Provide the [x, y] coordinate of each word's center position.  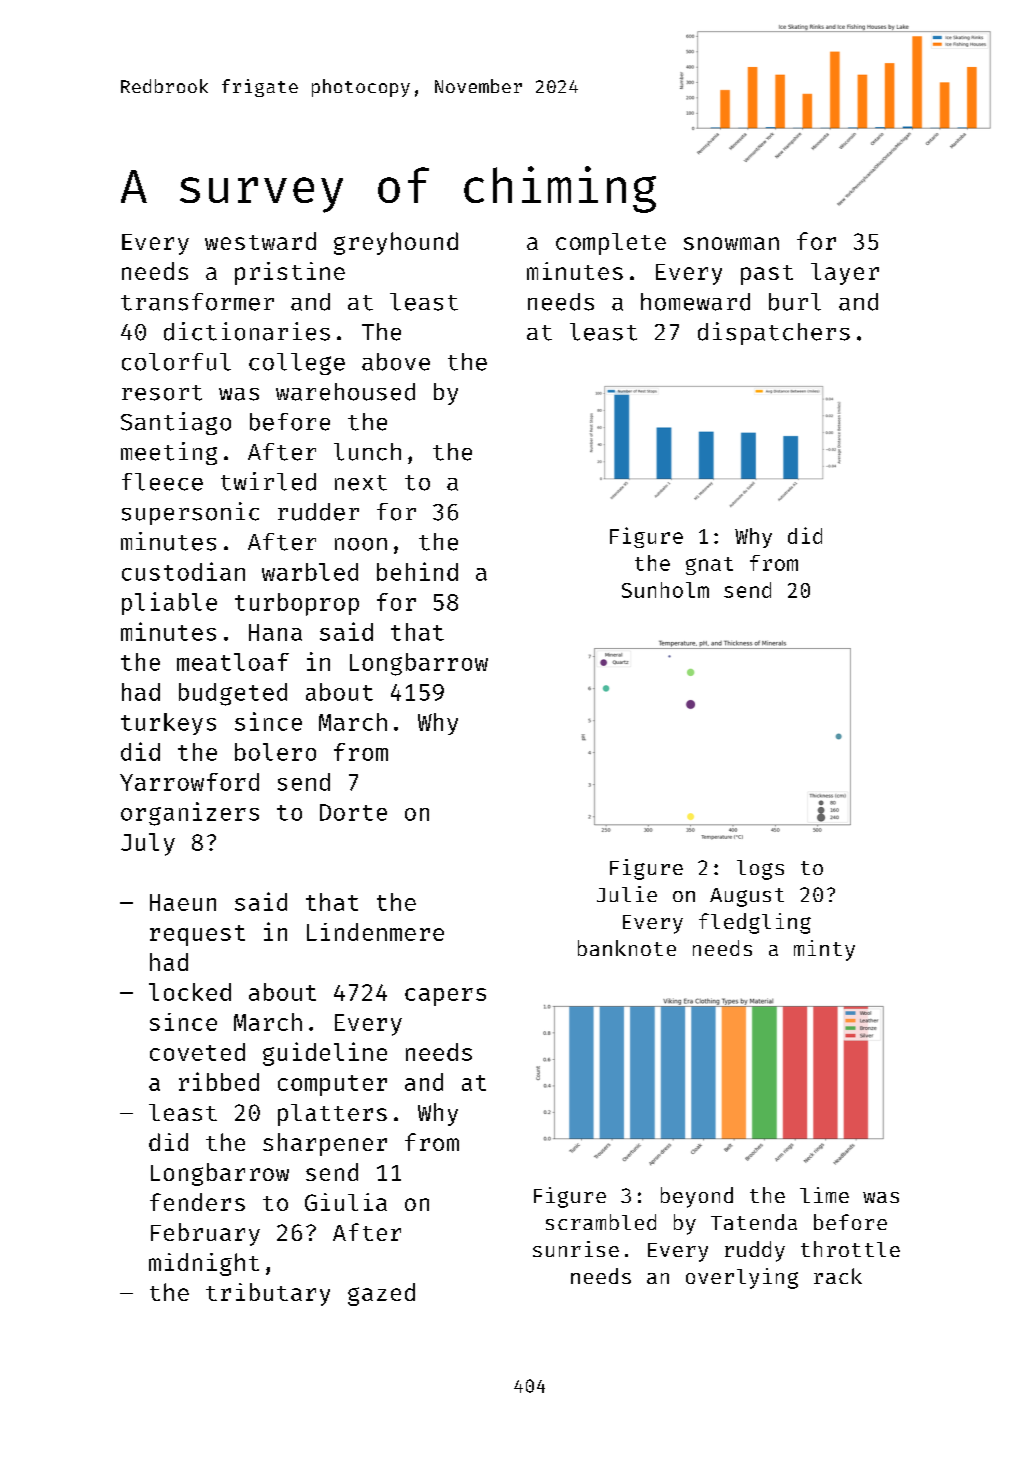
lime [824, 1195]
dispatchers [774, 333]
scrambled [601, 1222]
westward [260, 241]
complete [611, 244]
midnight [204, 1264]
